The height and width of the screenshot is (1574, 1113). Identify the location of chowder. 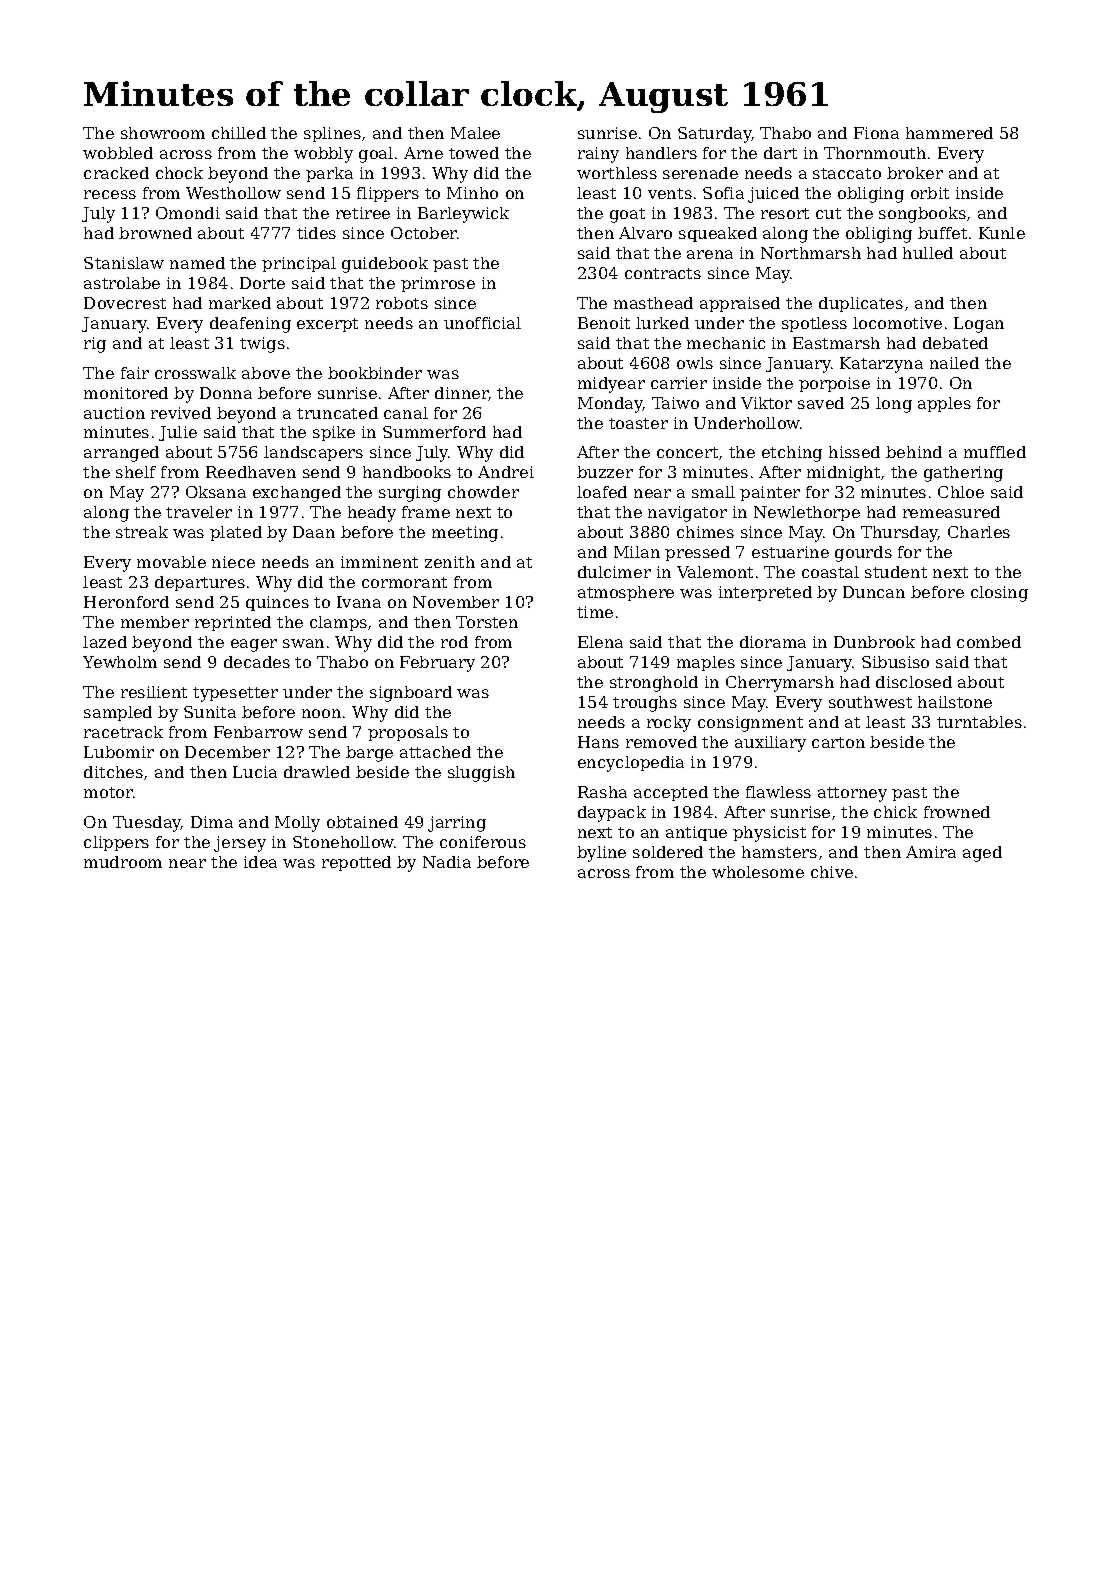
(483, 492).
